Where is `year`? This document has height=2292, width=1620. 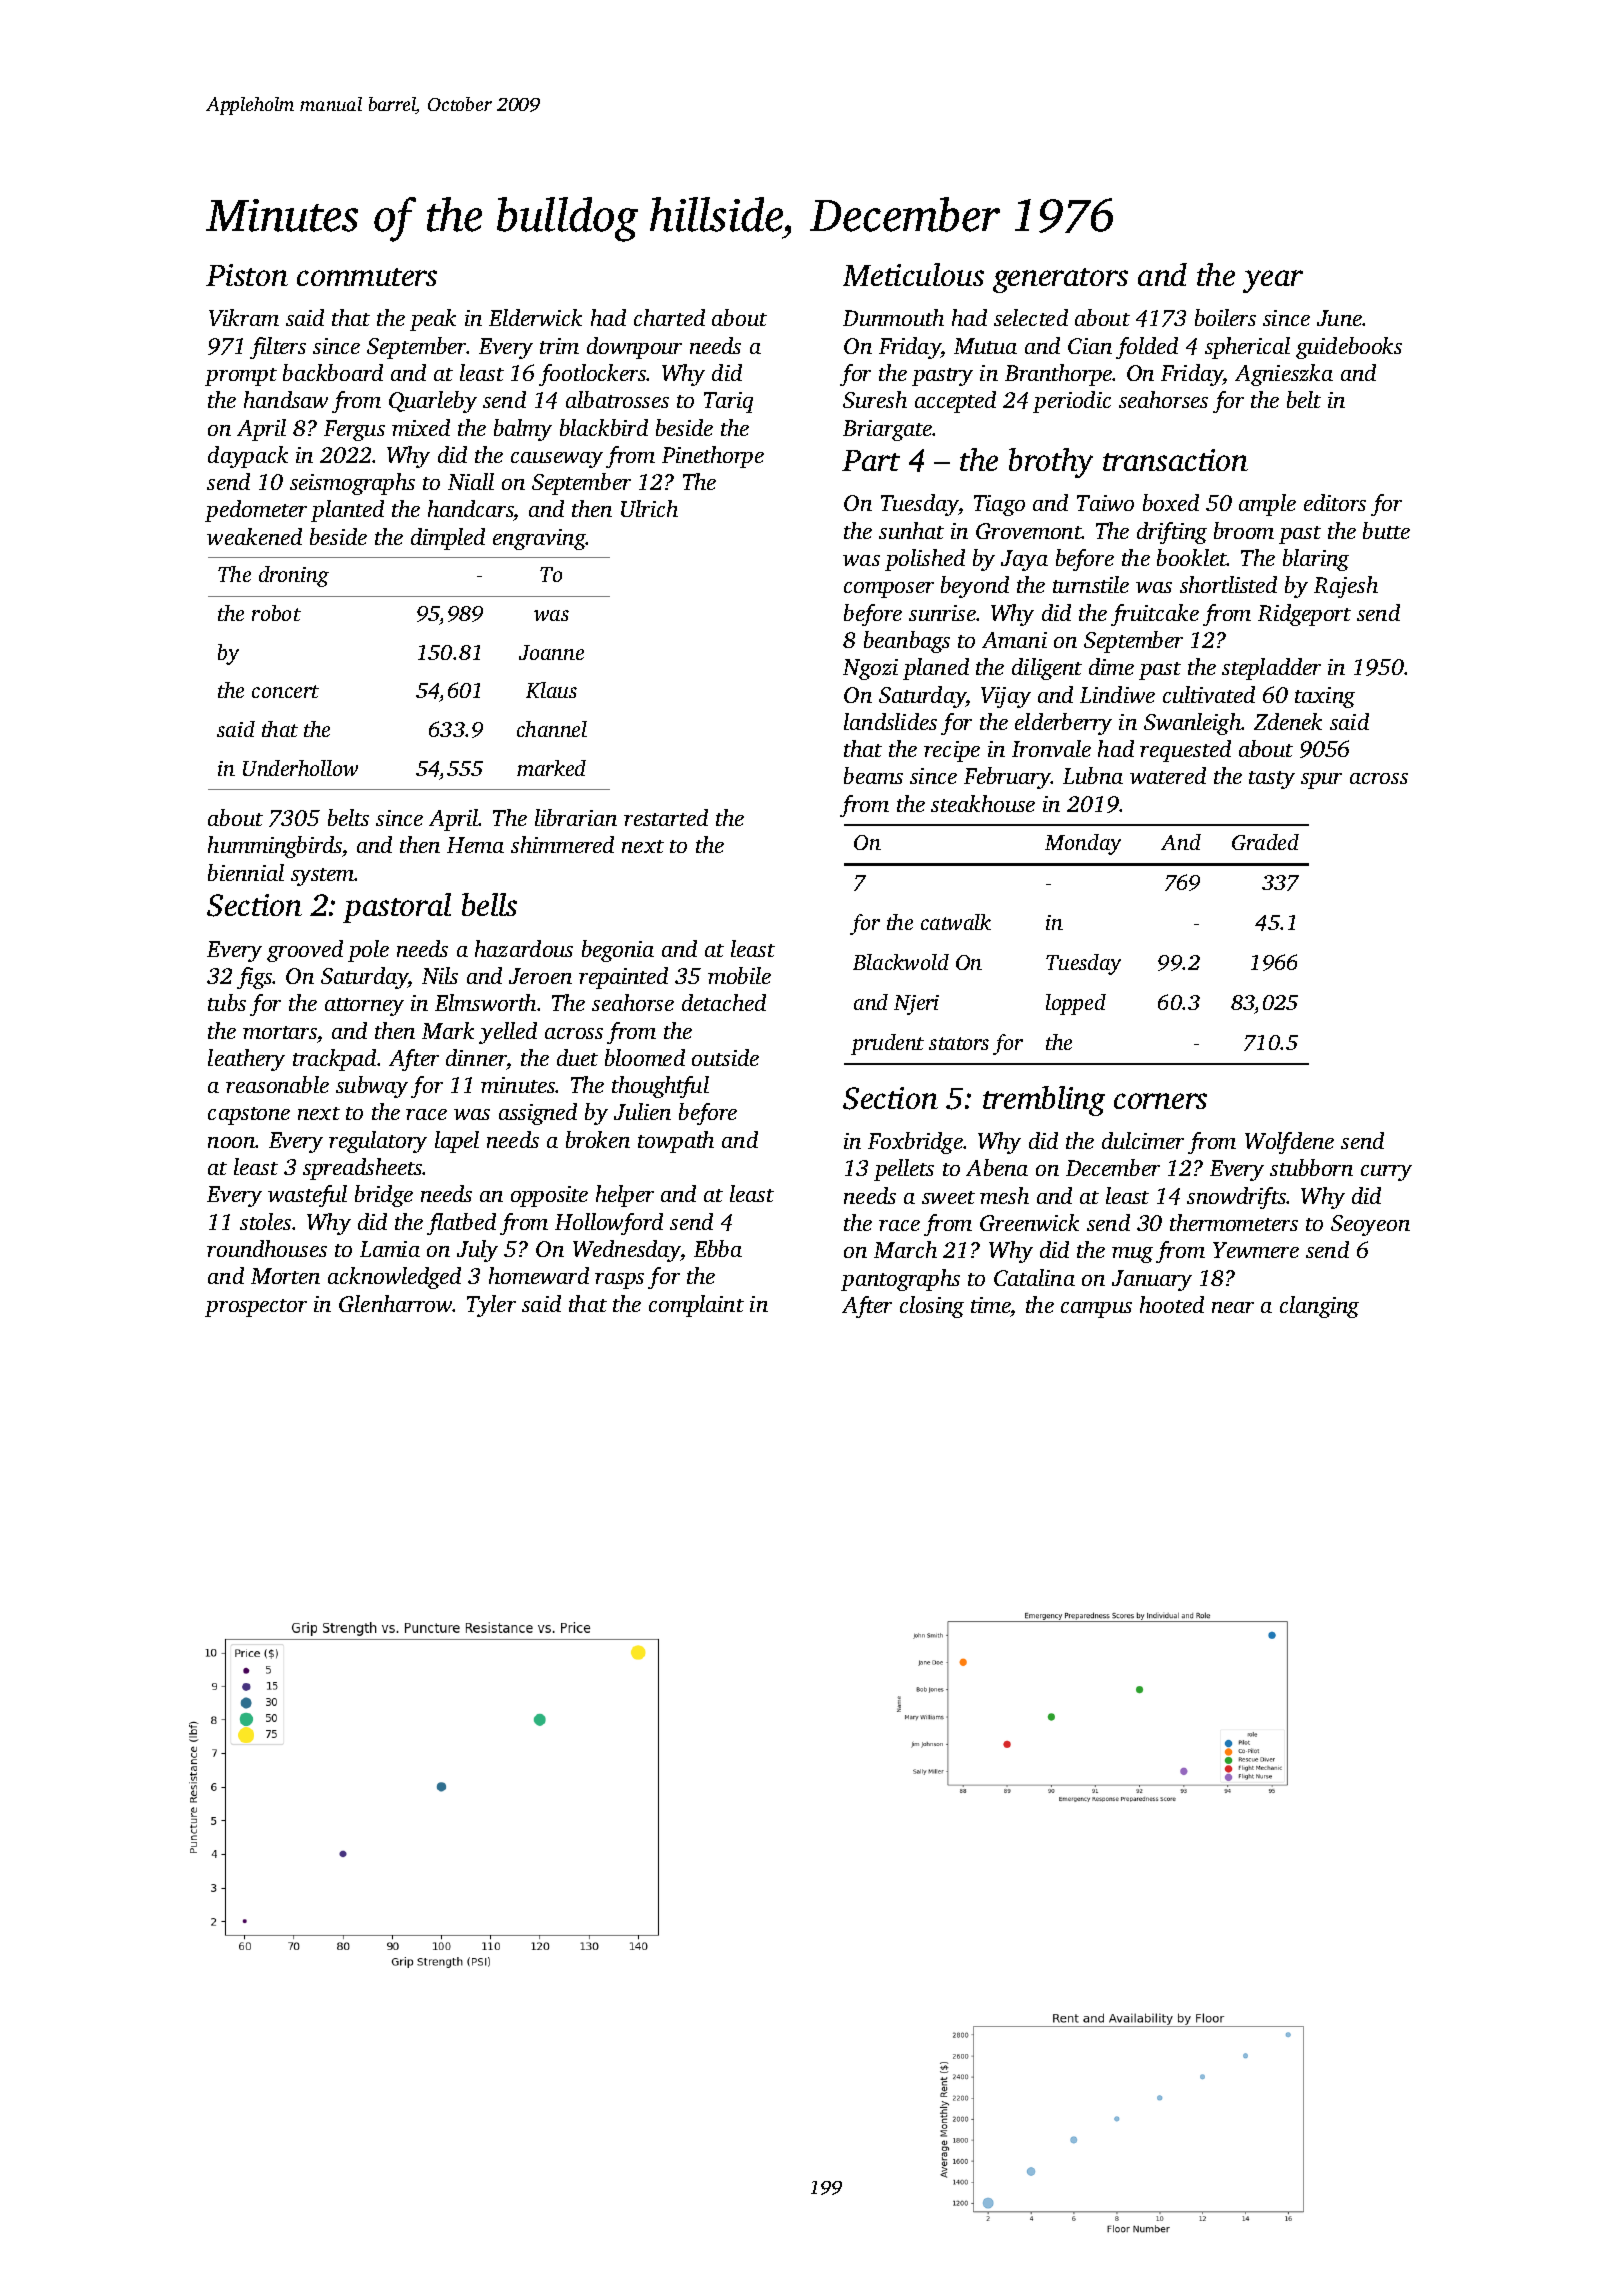
year is located at coordinates (1273, 281).
